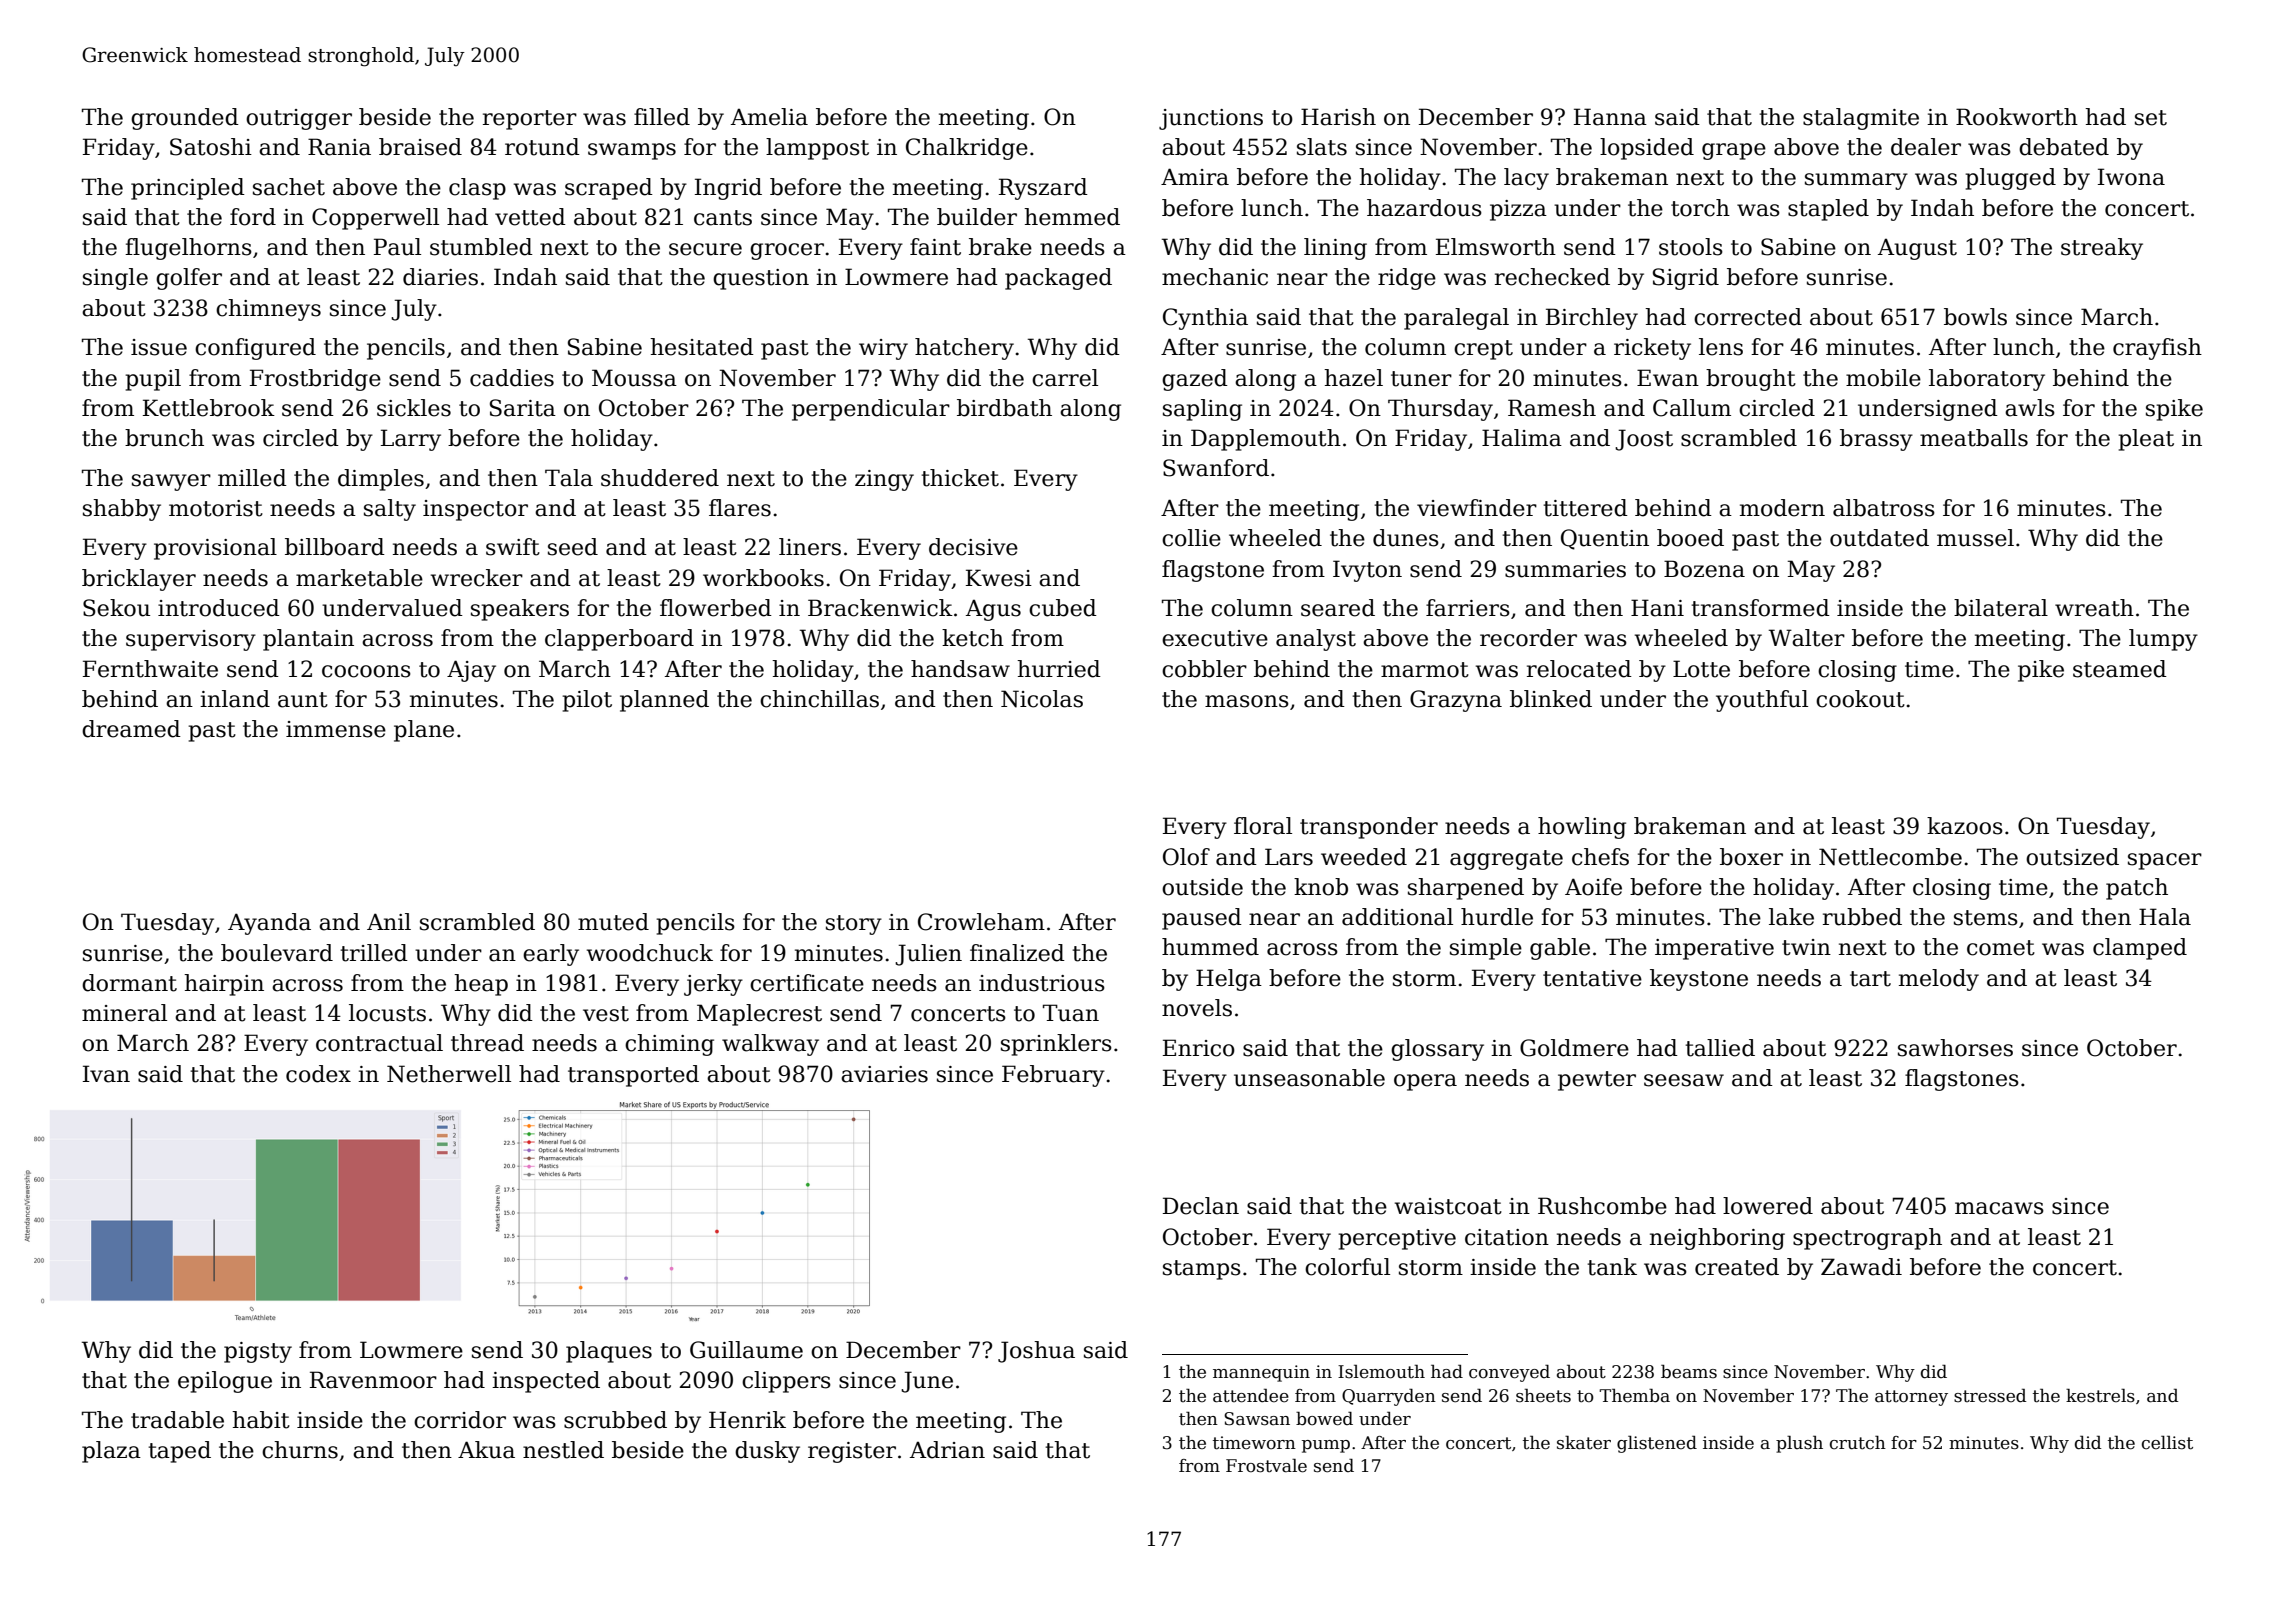 The height and width of the page is (1620, 2291). I want to click on aviaries, so click(884, 1074).
